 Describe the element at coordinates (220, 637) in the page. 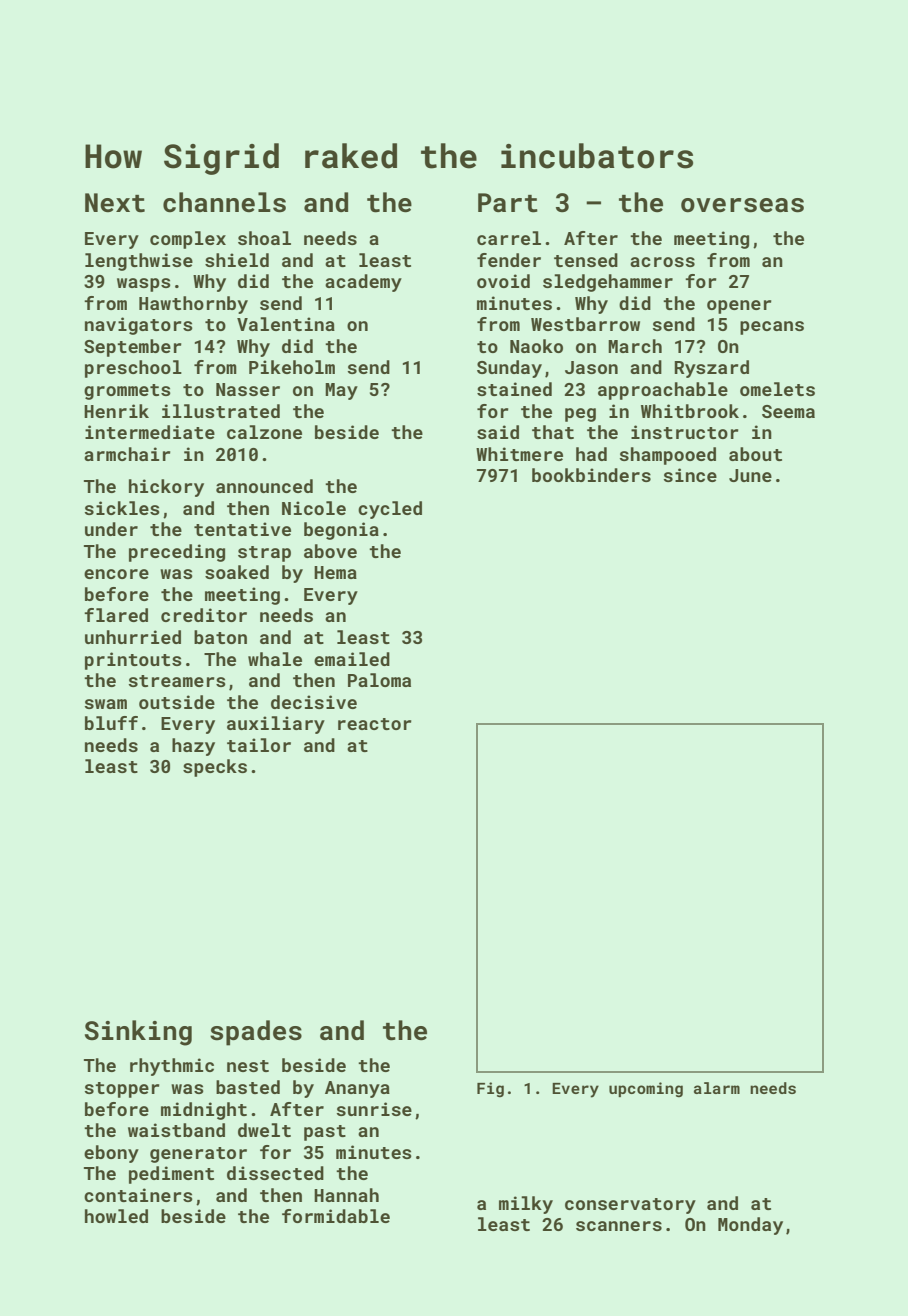

I see `baton` at that location.
